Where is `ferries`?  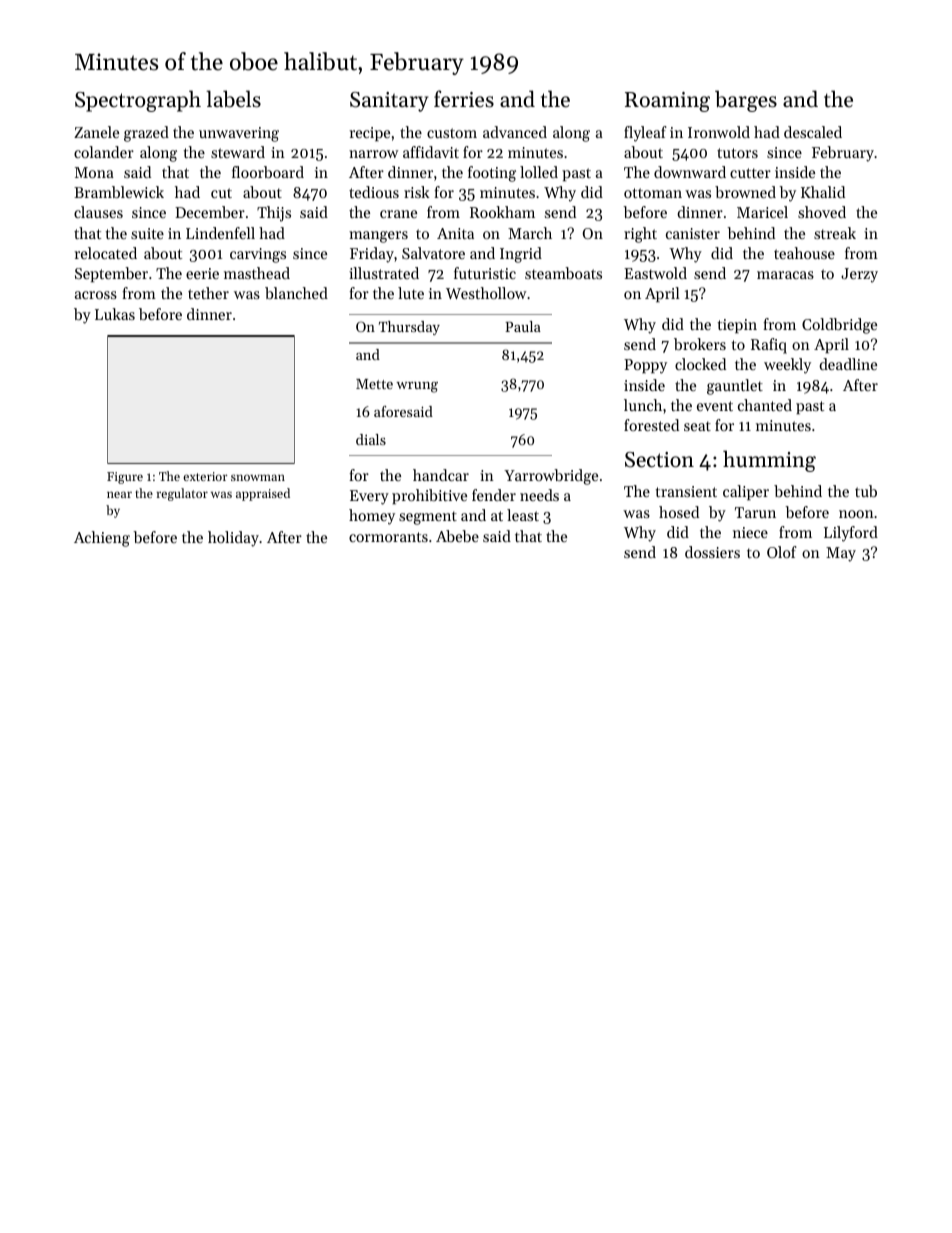
ferries is located at coordinates (464, 99).
